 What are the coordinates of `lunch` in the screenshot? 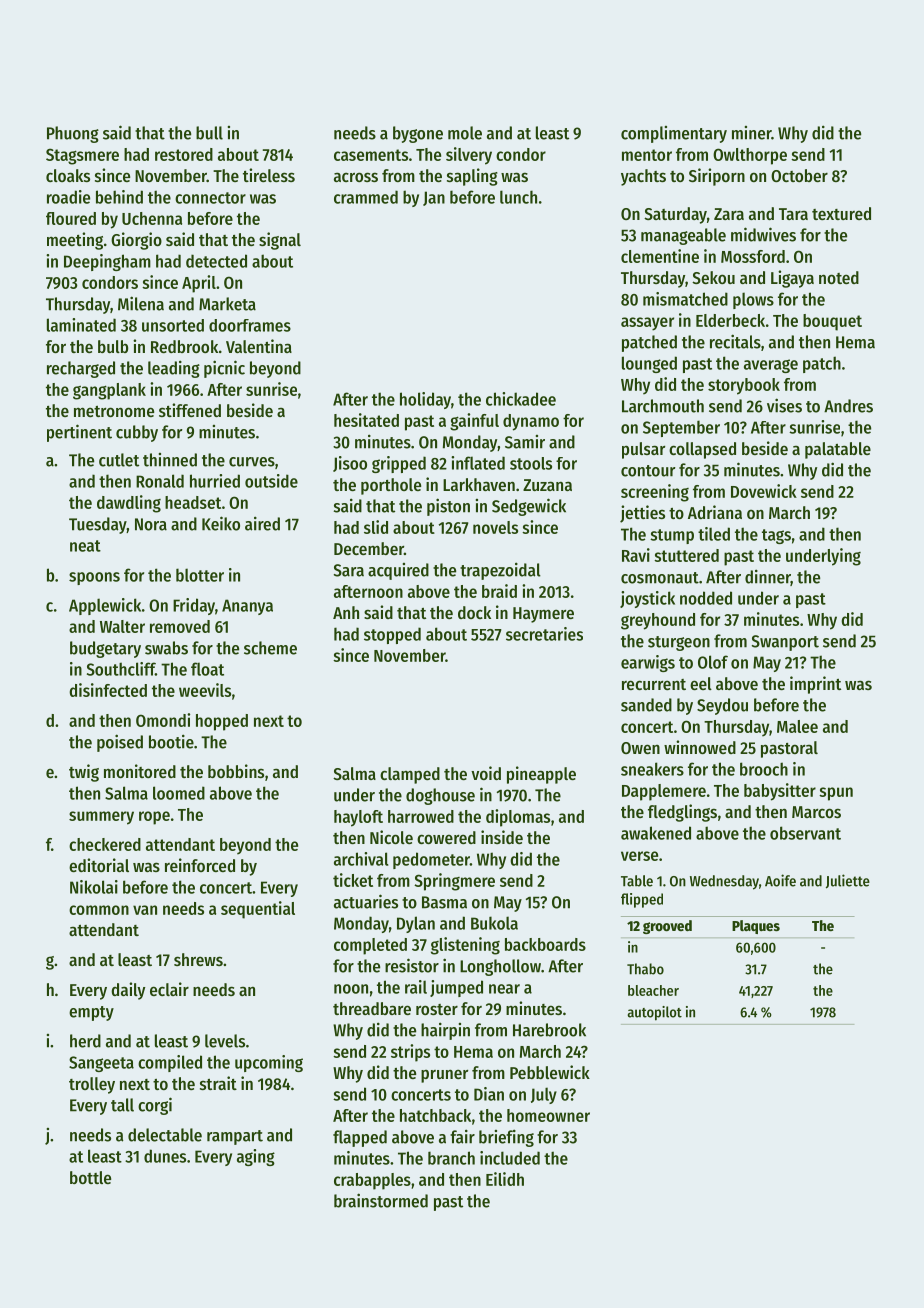 It's located at (518, 197).
